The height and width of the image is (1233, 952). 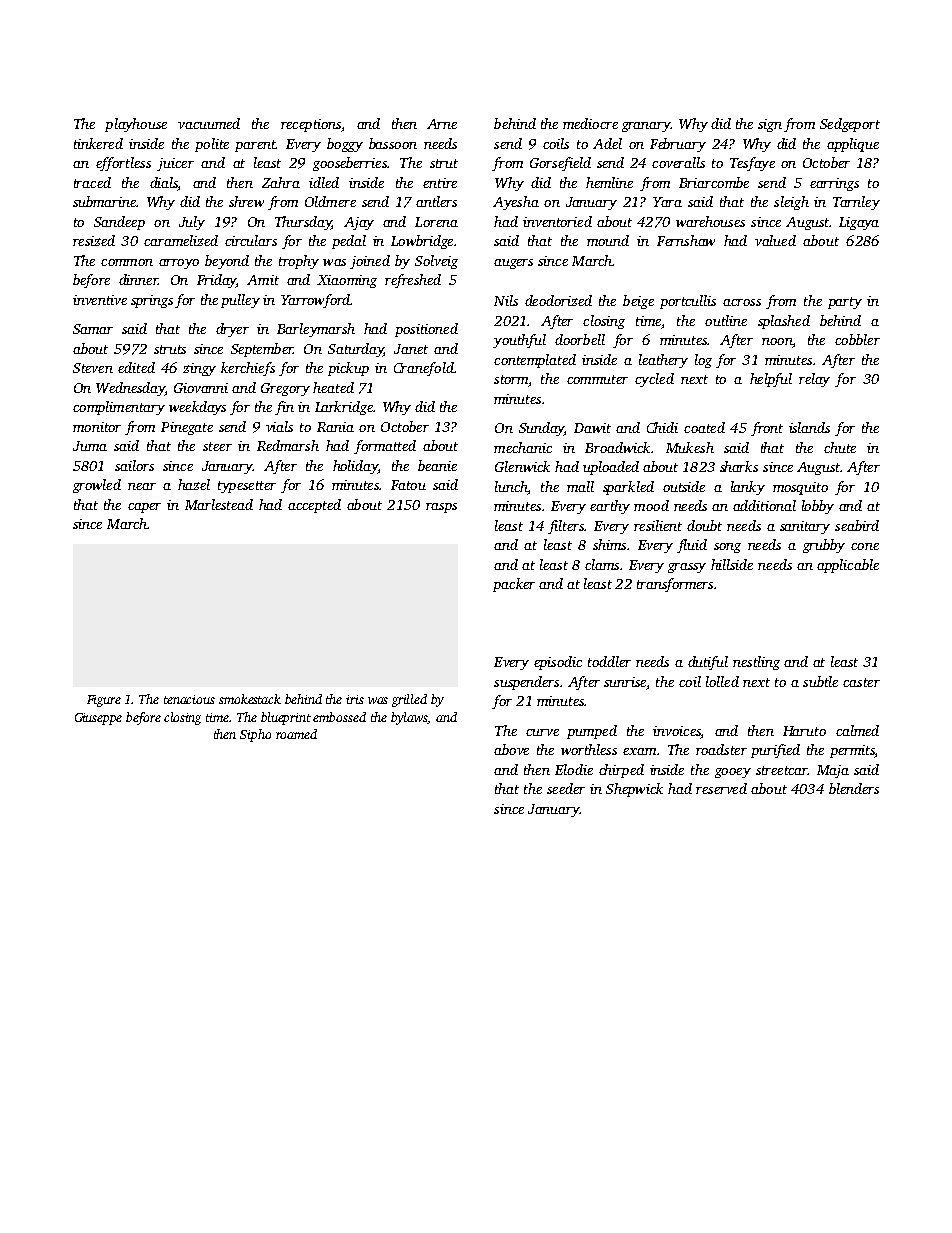 I want to click on packer, so click(x=514, y=585).
